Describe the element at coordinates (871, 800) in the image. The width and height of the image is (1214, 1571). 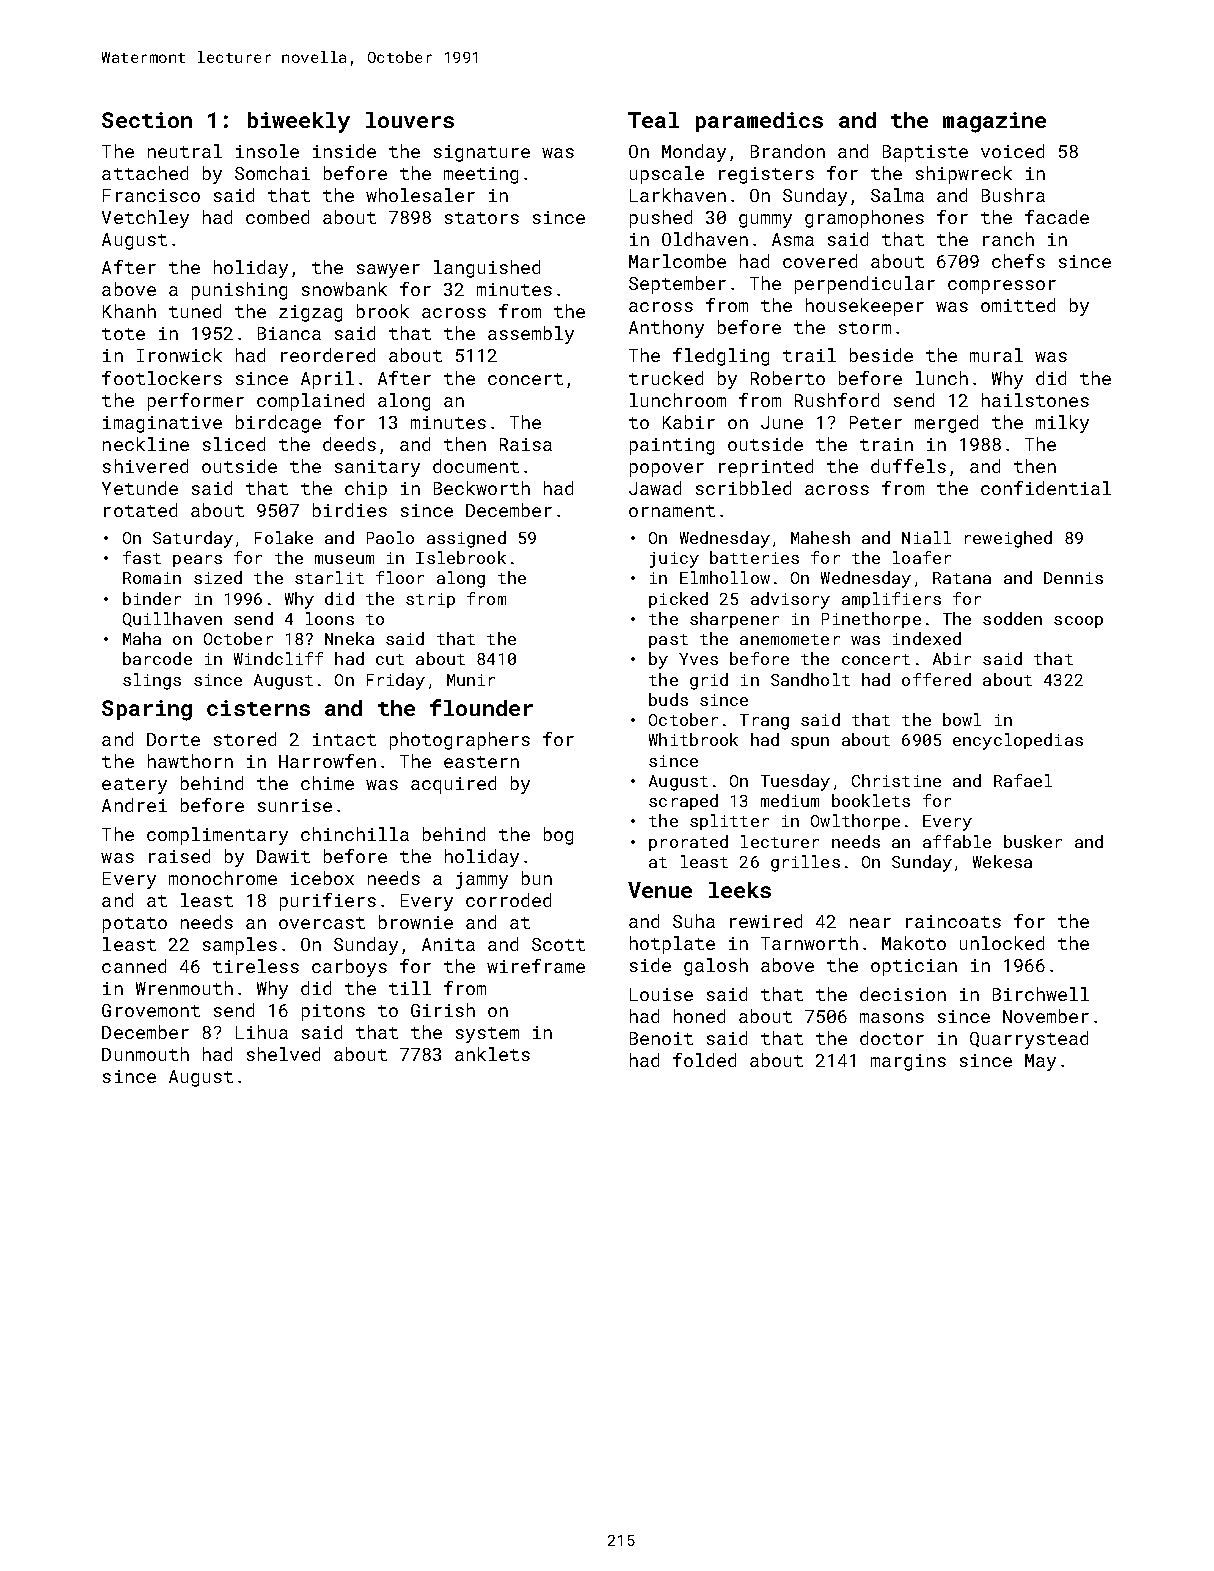
I see `booklets` at that location.
